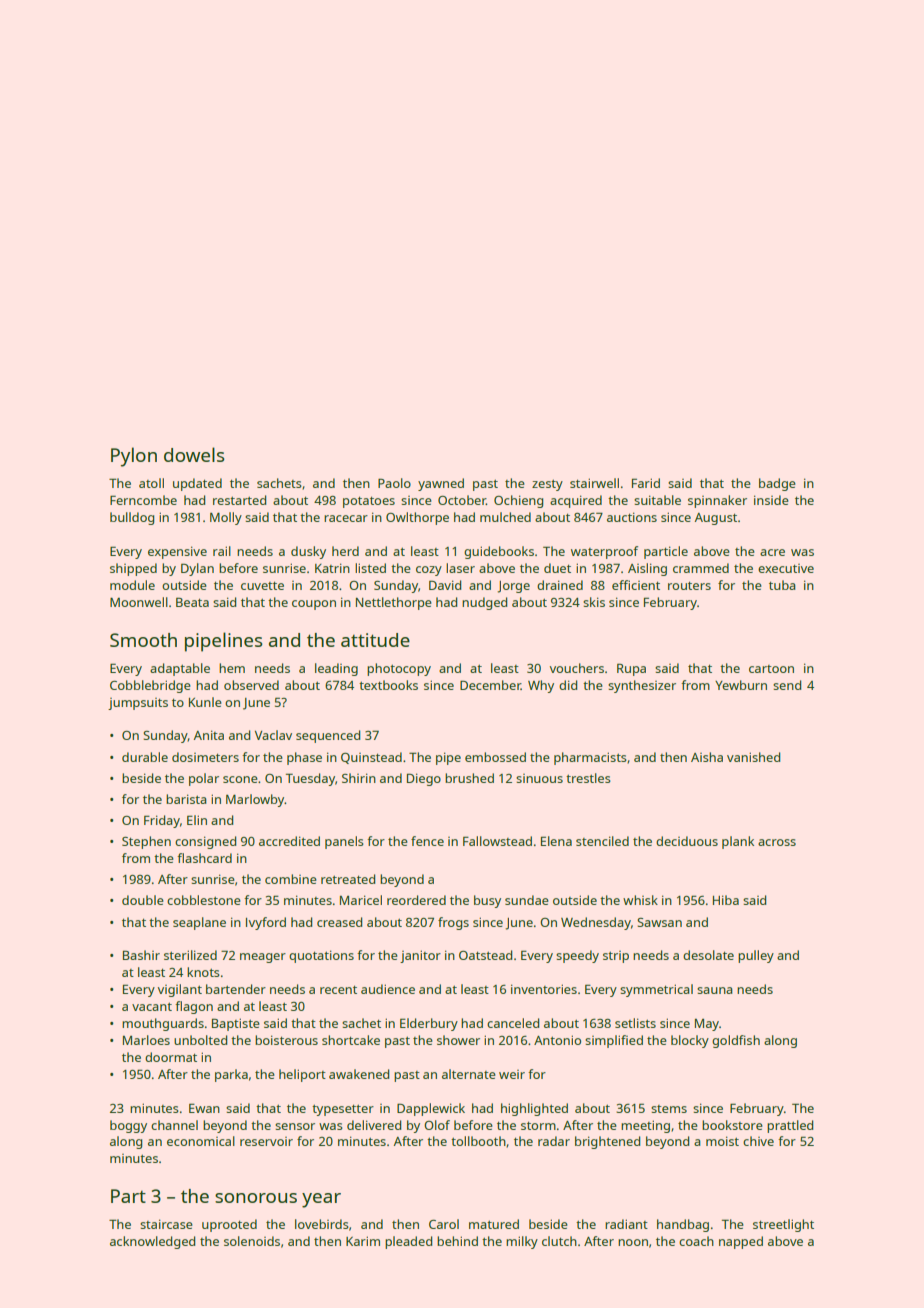 The image size is (924, 1308). What do you see at coordinates (771, 669) in the screenshot?
I see `cartoon` at bounding box center [771, 669].
